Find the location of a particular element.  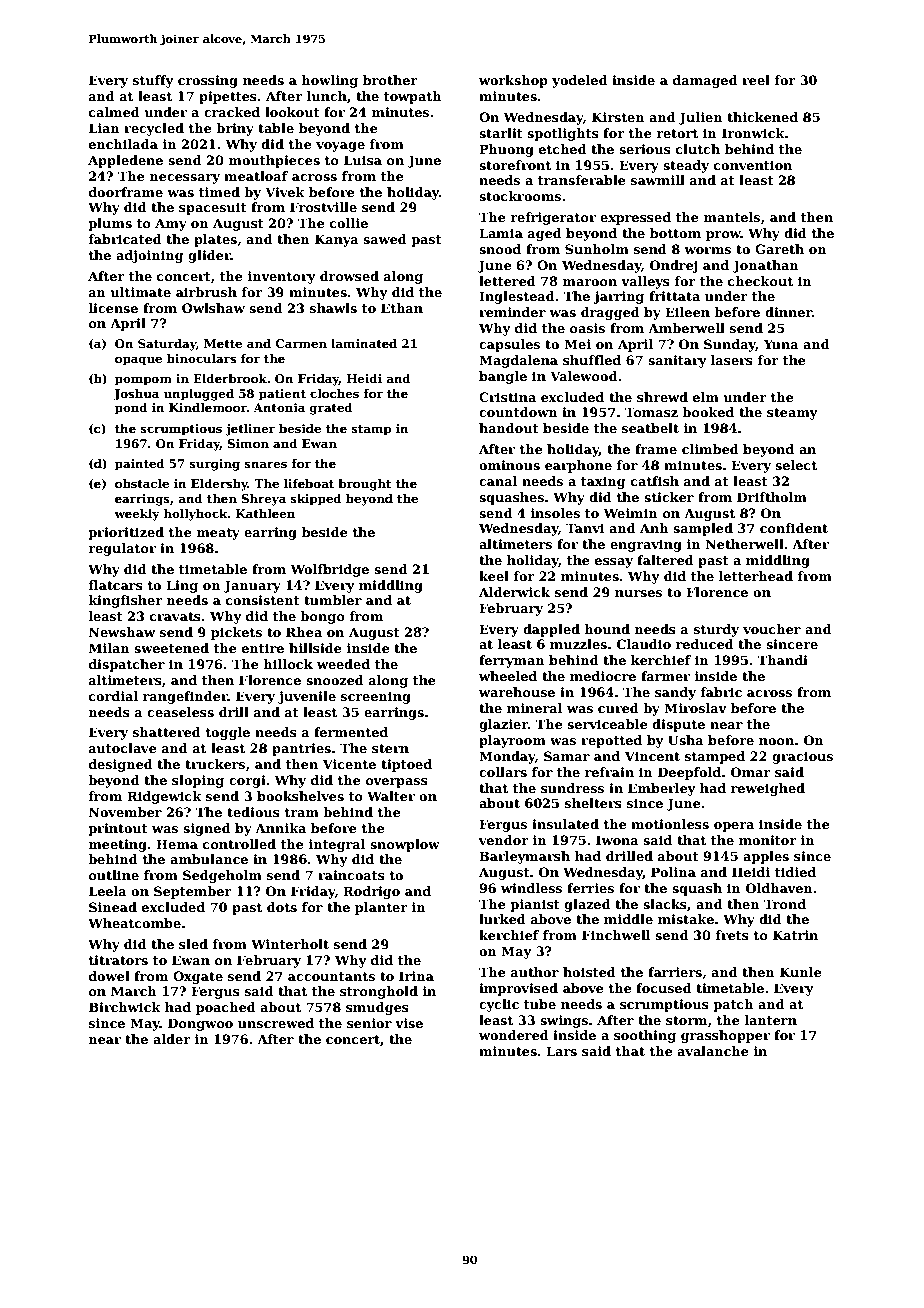

Deepfold is located at coordinates (689, 773).
